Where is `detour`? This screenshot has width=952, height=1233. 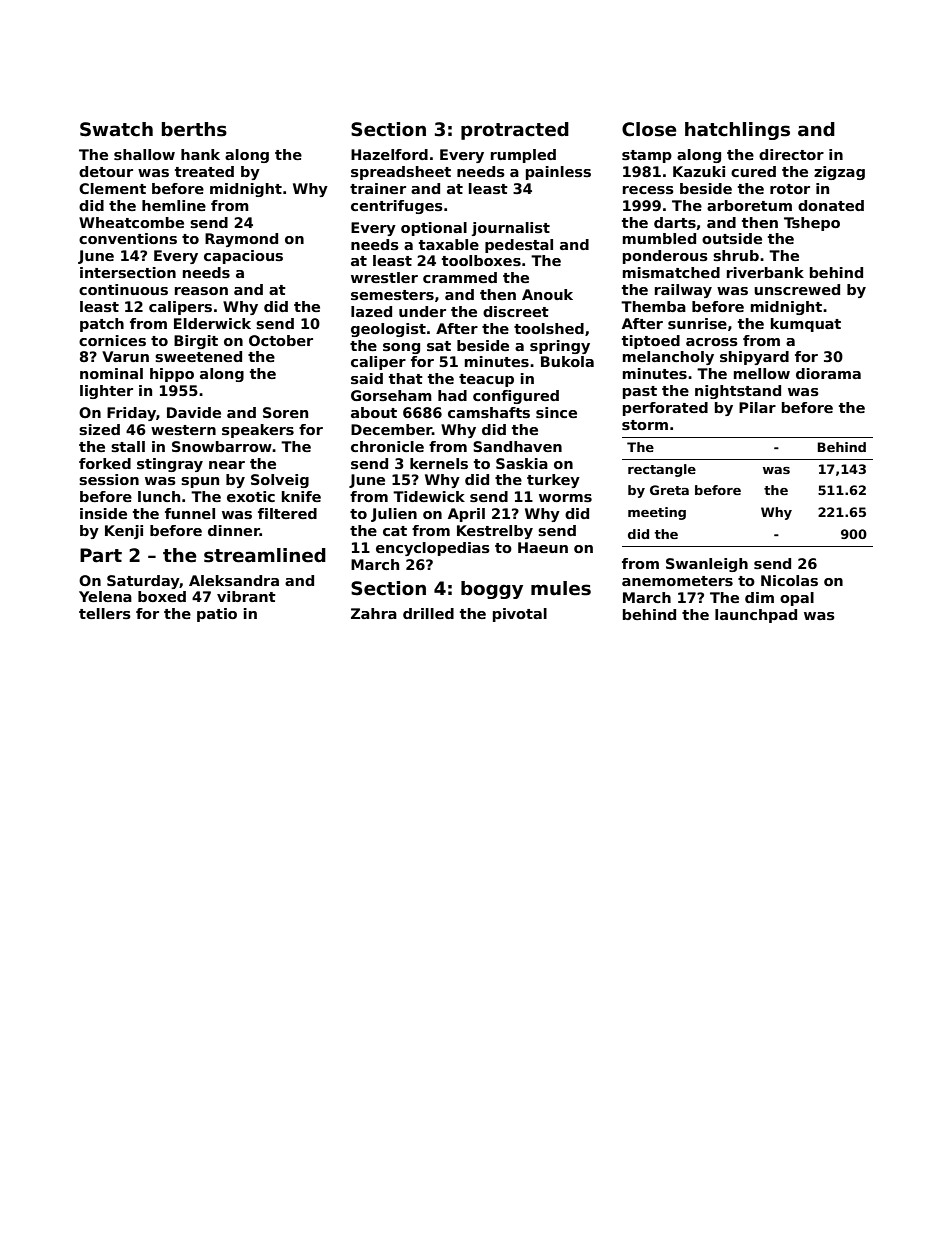 detour is located at coordinates (106, 171).
